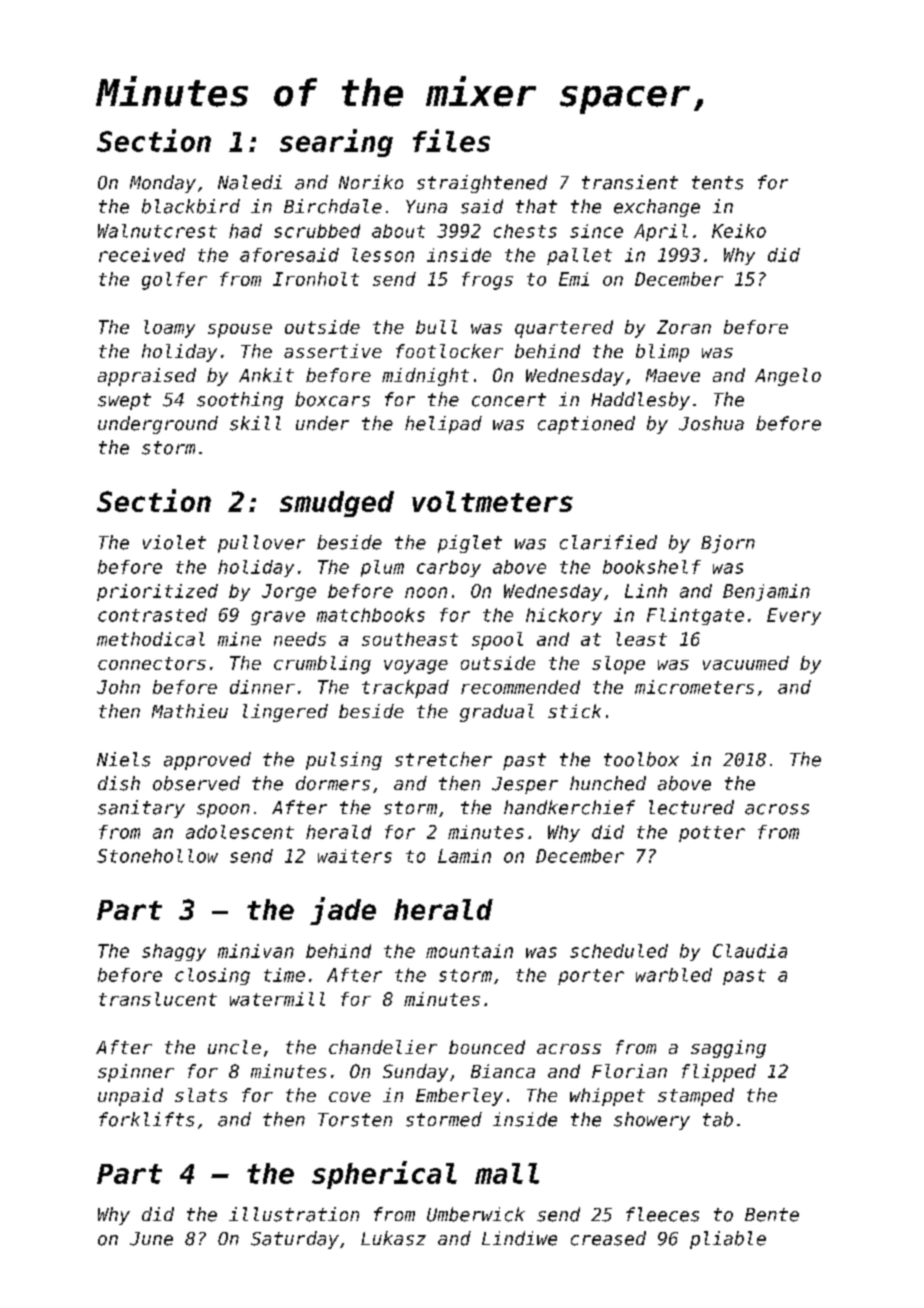 The image size is (924, 1308). What do you see at coordinates (519, 1238) in the screenshot?
I see `Lindiwe` at bounding box center [519, 1238].
